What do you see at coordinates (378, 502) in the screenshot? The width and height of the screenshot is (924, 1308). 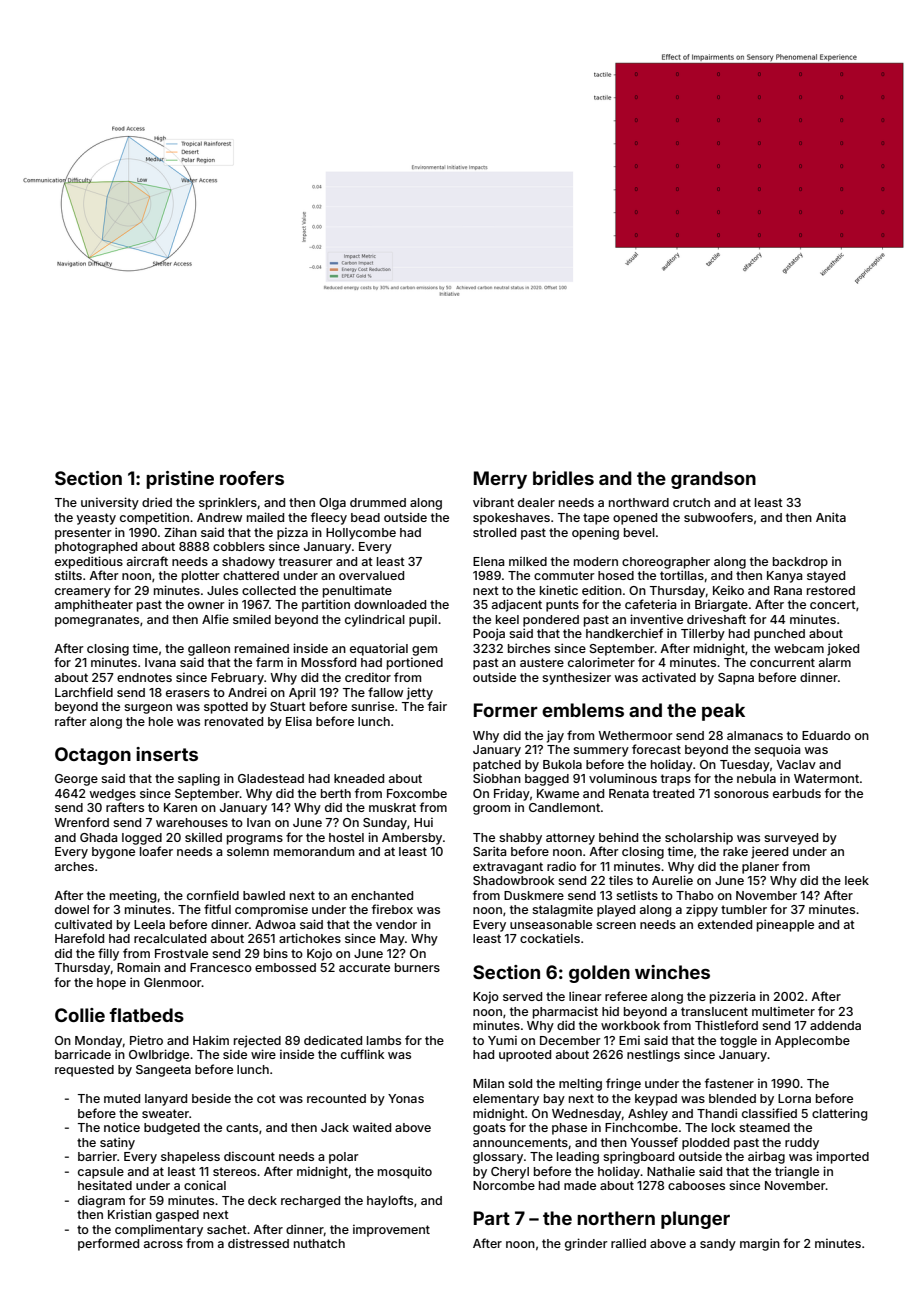 I see `drummed` at bounding box center [378, 502].
